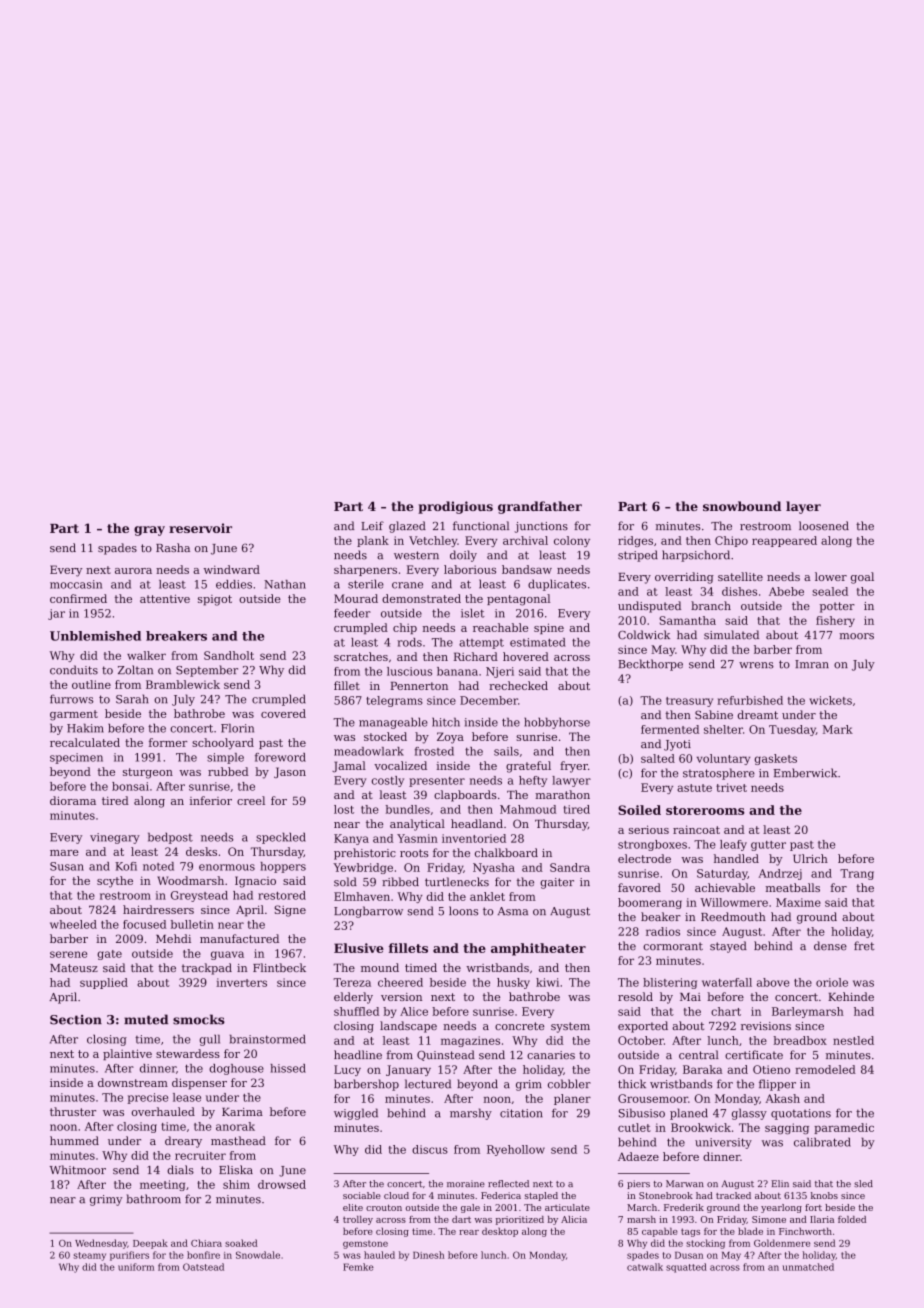 Image resolution: width=924 pixels, height=1308 pixels. I want to click on Florin, so click(237, 728).
